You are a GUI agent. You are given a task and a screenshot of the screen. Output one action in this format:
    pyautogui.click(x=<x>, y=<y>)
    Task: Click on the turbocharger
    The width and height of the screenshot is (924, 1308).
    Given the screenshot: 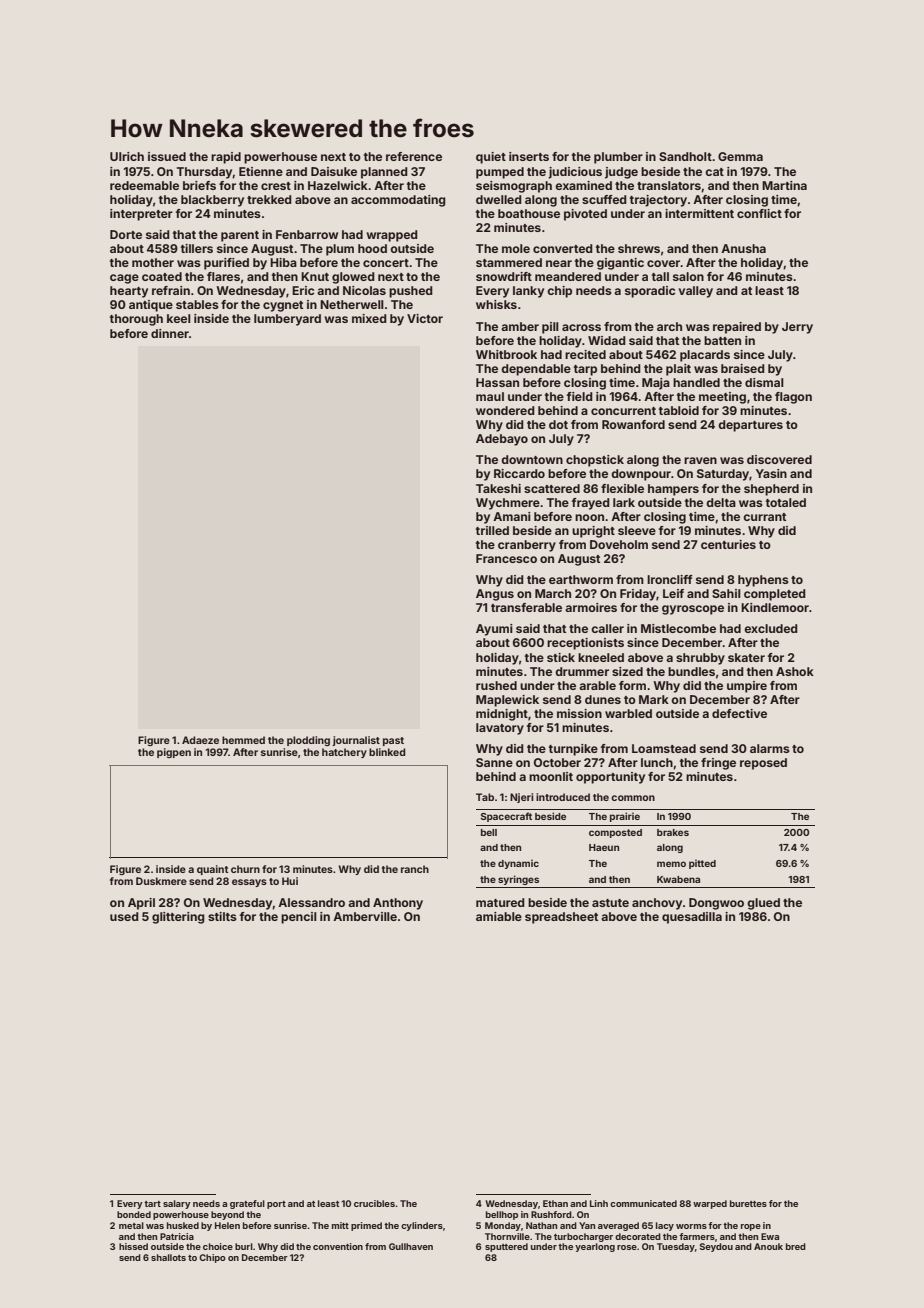 What is the action you would take?
    pyautogui.click(x=583, y=1237)
